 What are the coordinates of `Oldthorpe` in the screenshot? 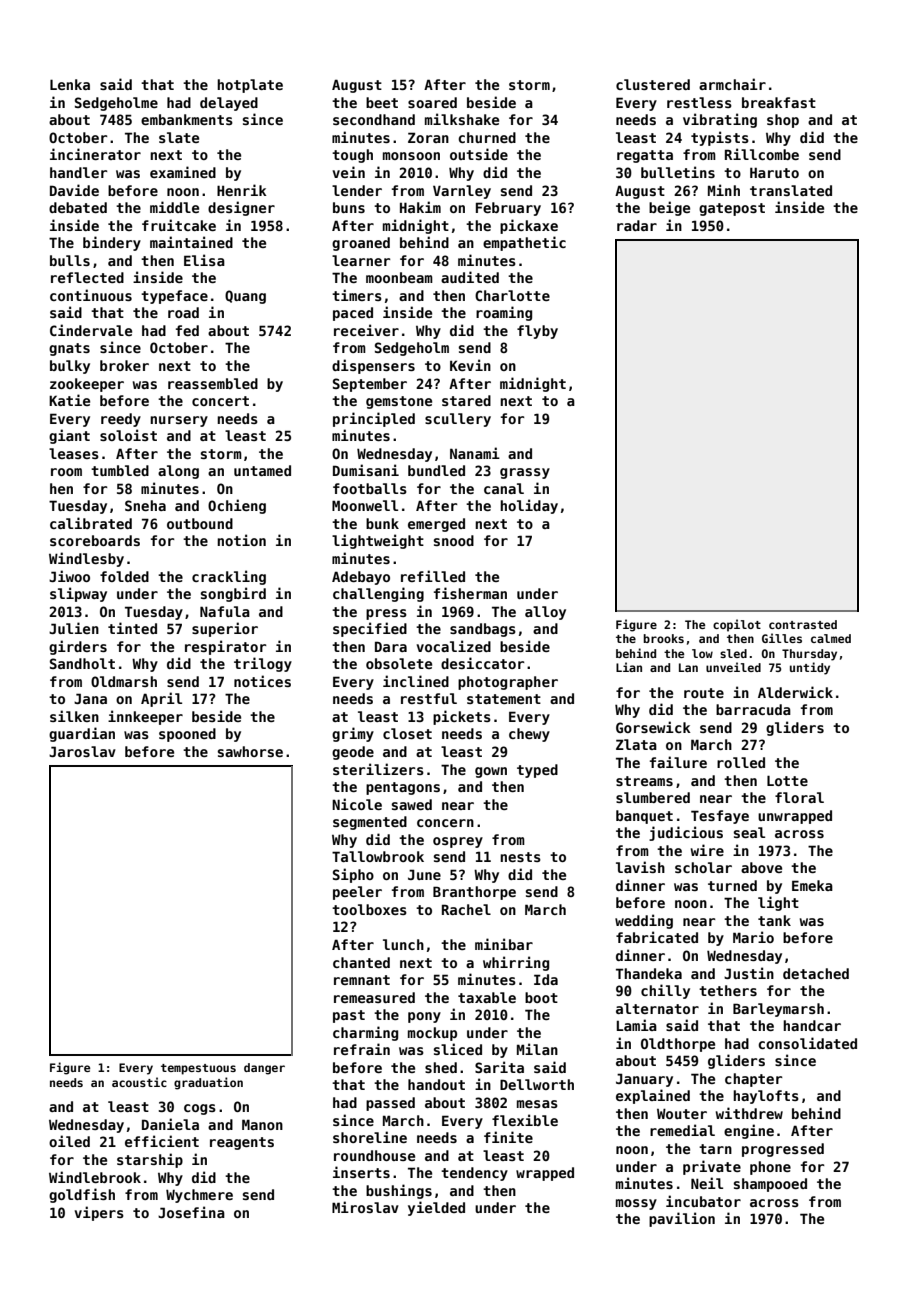 It's located at (678, 1045).
